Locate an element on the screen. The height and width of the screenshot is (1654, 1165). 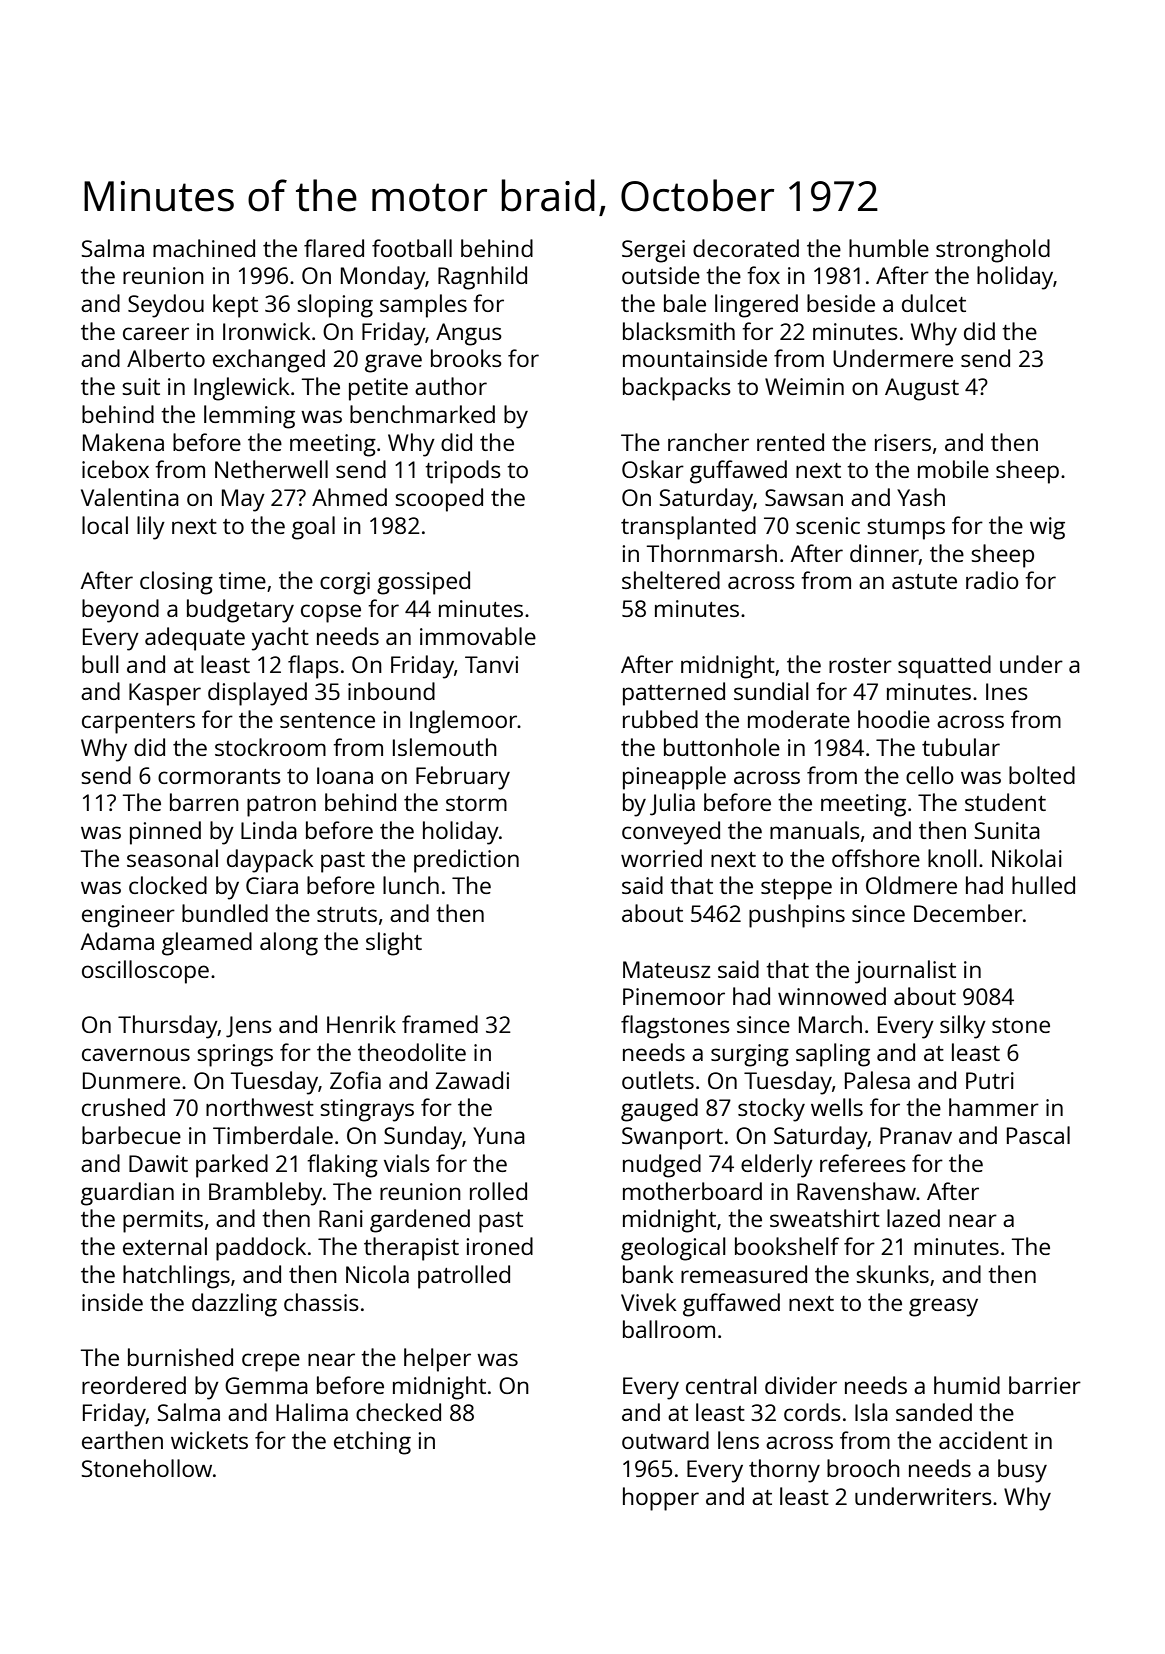
Ravenshaw is located at coordinates (856, 1191).
